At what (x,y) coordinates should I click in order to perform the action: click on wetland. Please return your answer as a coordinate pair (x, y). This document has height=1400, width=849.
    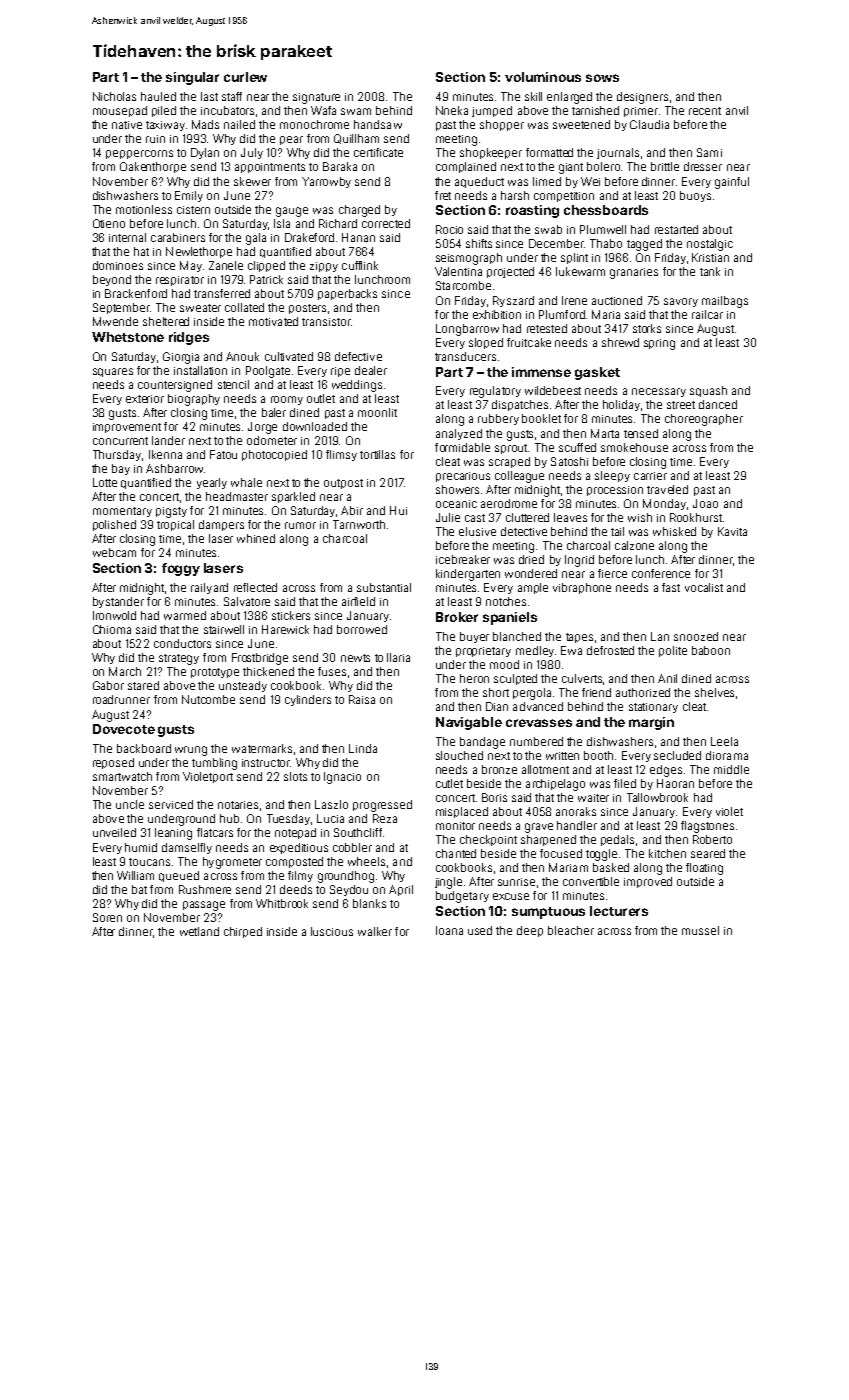
    Looking at the image, I should click on (199, 931).
